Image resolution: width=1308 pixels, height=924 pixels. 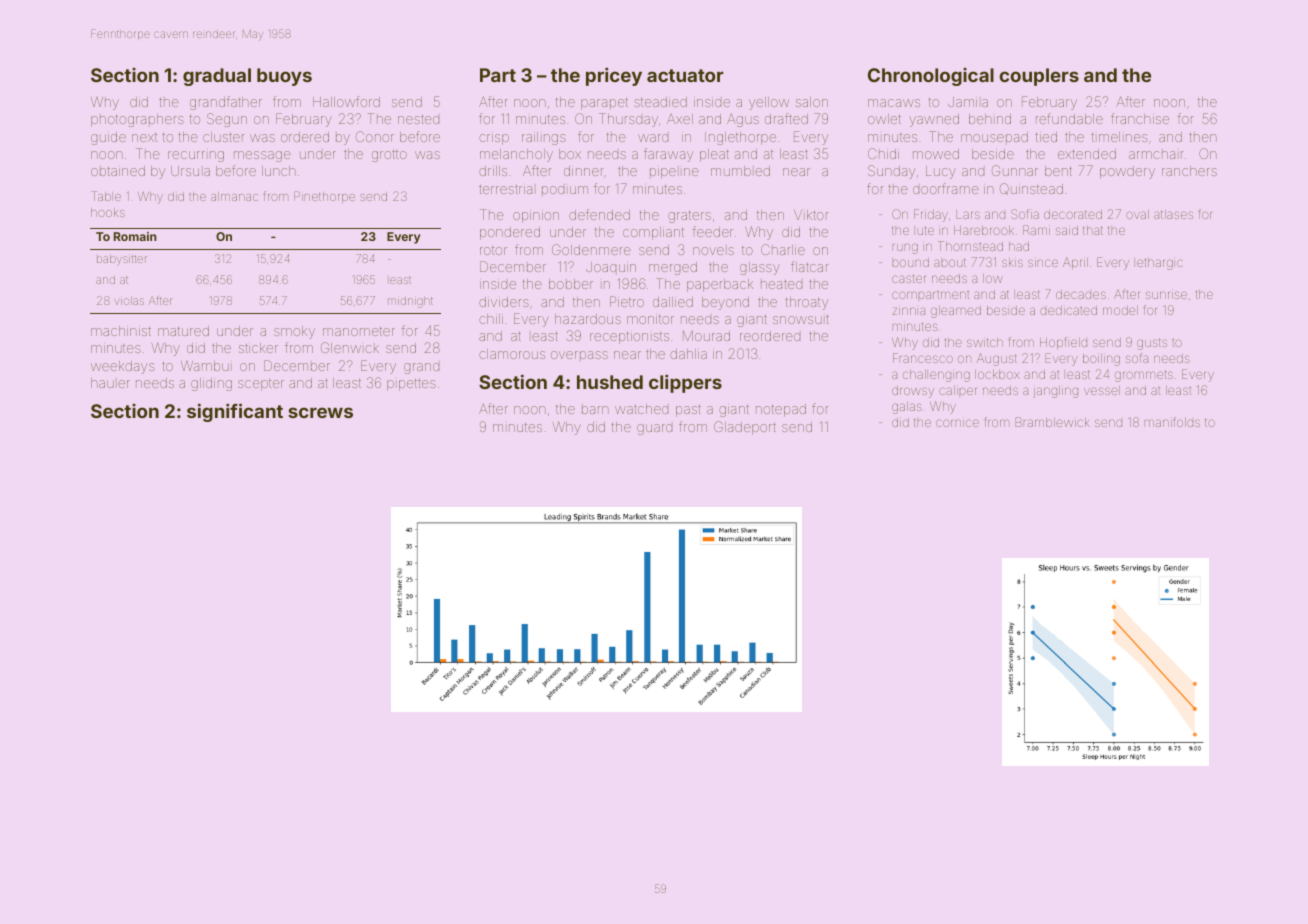 I want to click on pricey, so click(x=614, y=76).
